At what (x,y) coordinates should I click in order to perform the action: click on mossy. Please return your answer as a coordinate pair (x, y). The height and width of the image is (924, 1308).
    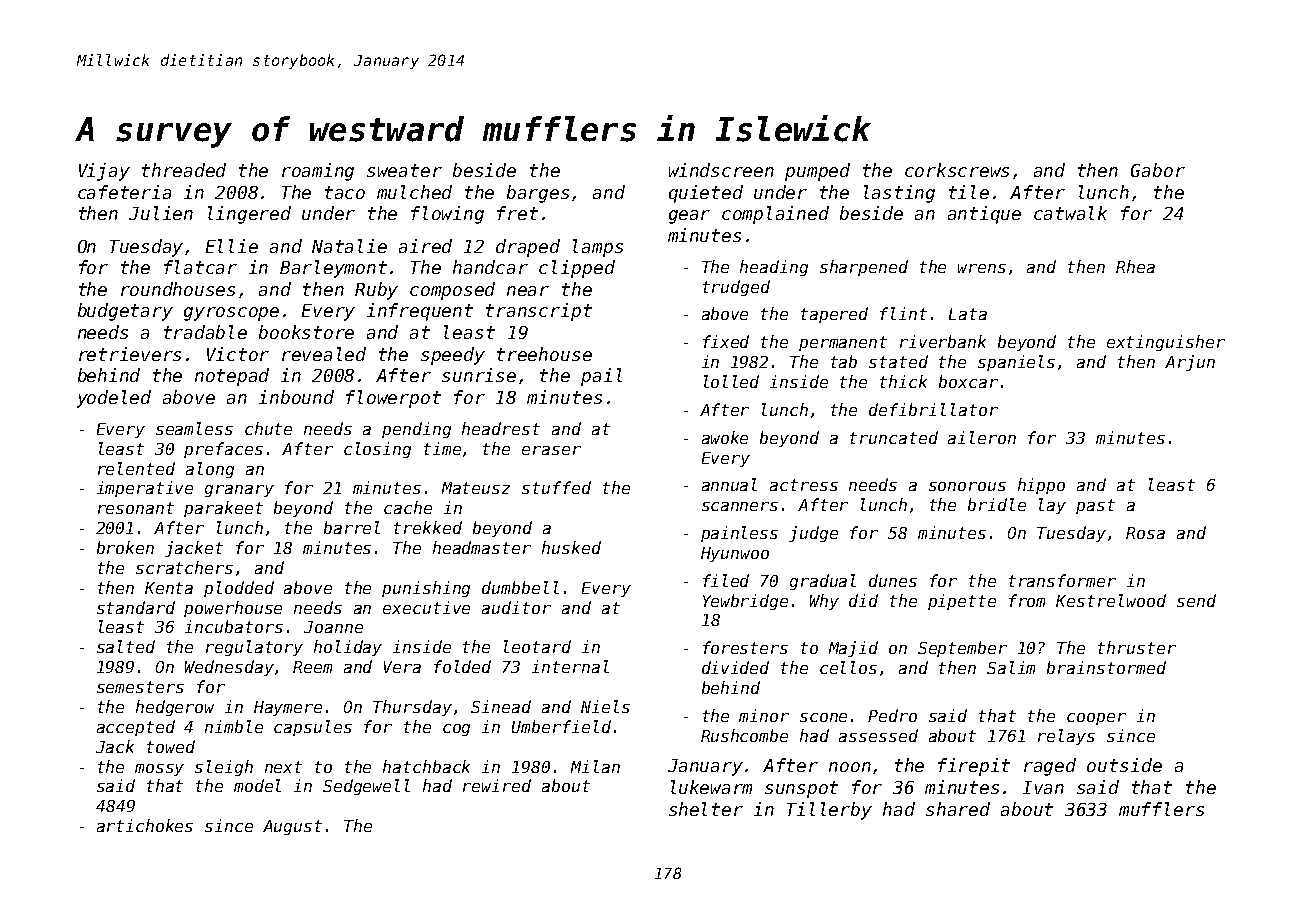
    Looking at the image, I should click on (159, 770).
